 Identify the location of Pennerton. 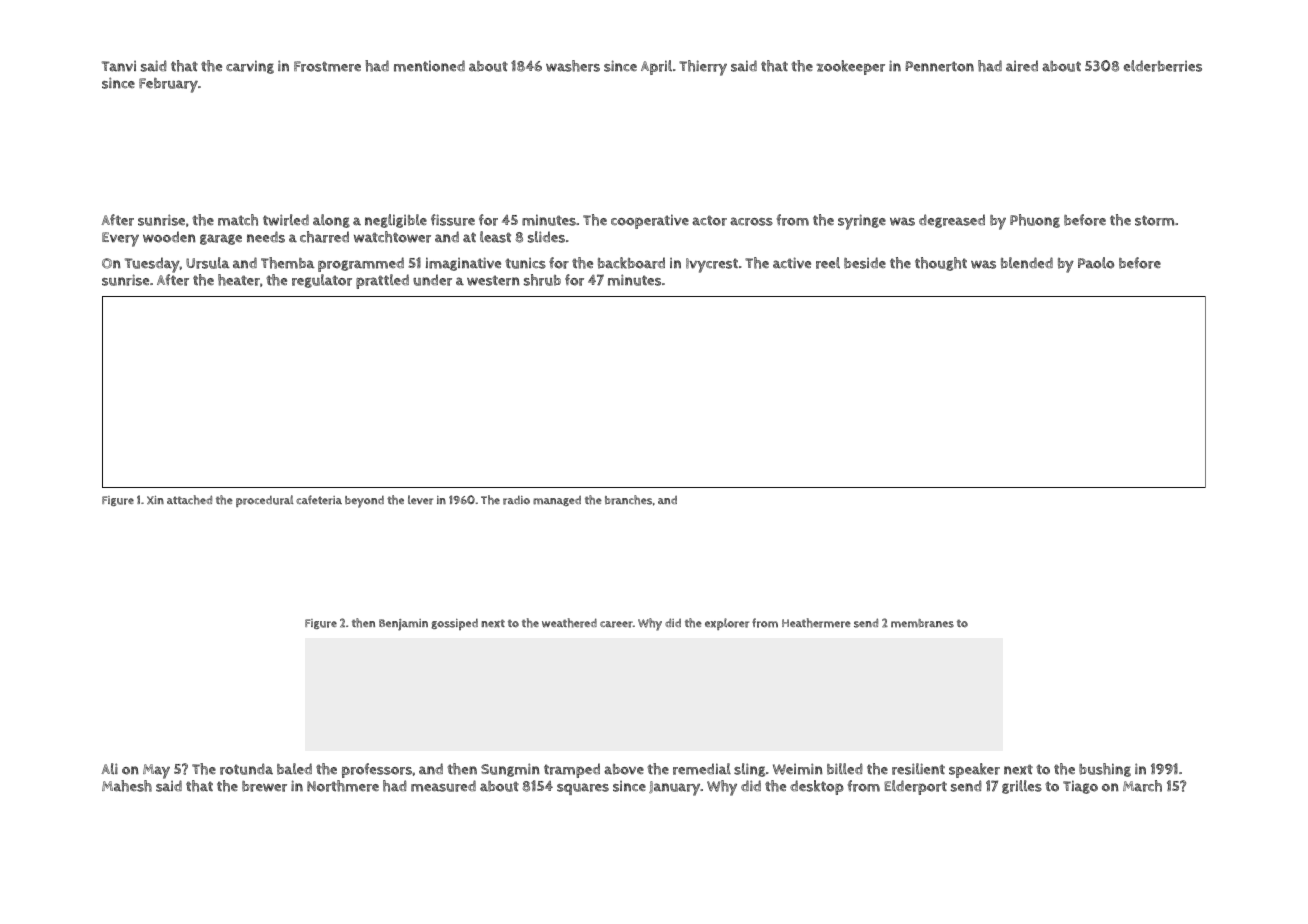
(940, 66).
